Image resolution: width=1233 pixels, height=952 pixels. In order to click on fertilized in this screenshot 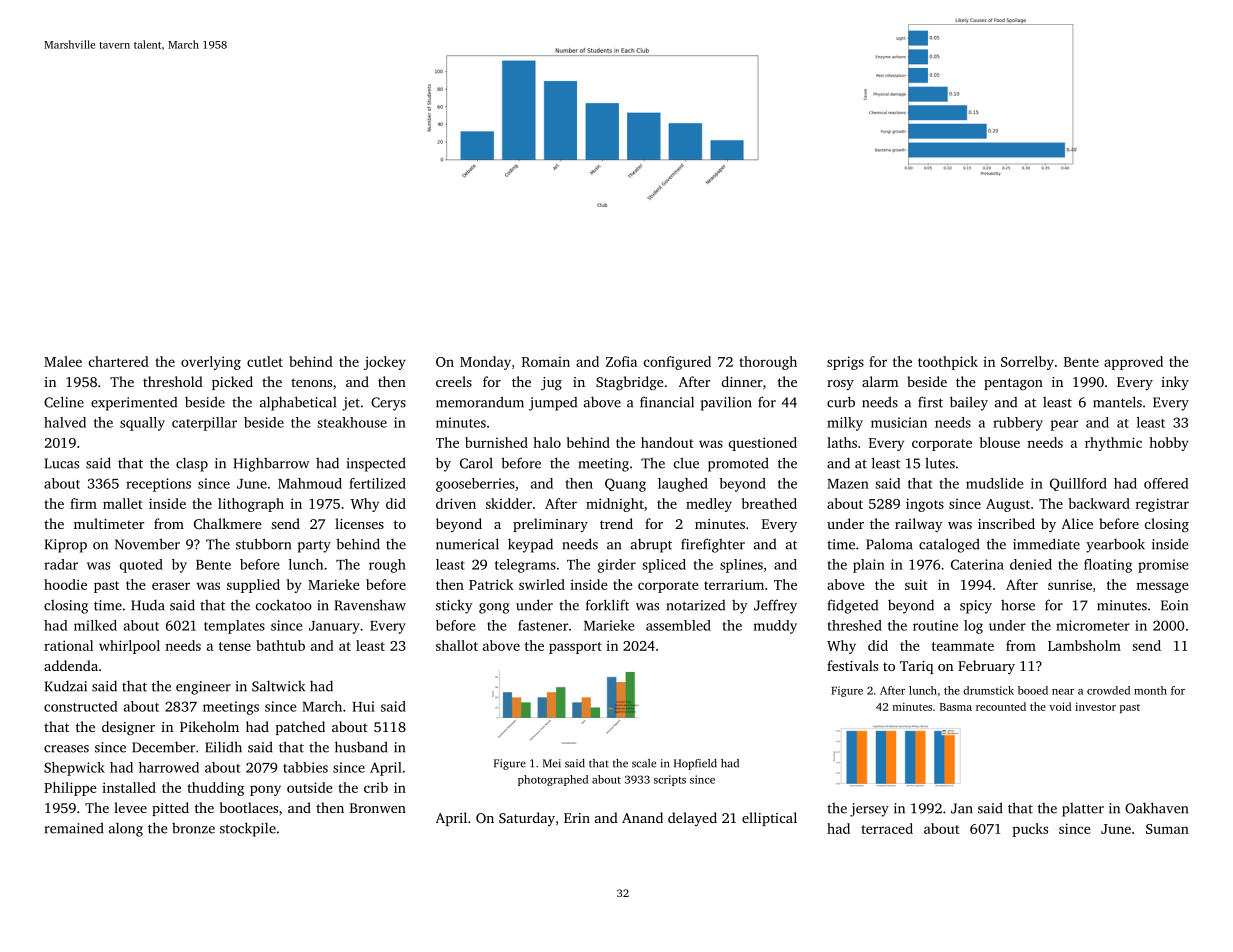, I will do `click(377, 483)`.
